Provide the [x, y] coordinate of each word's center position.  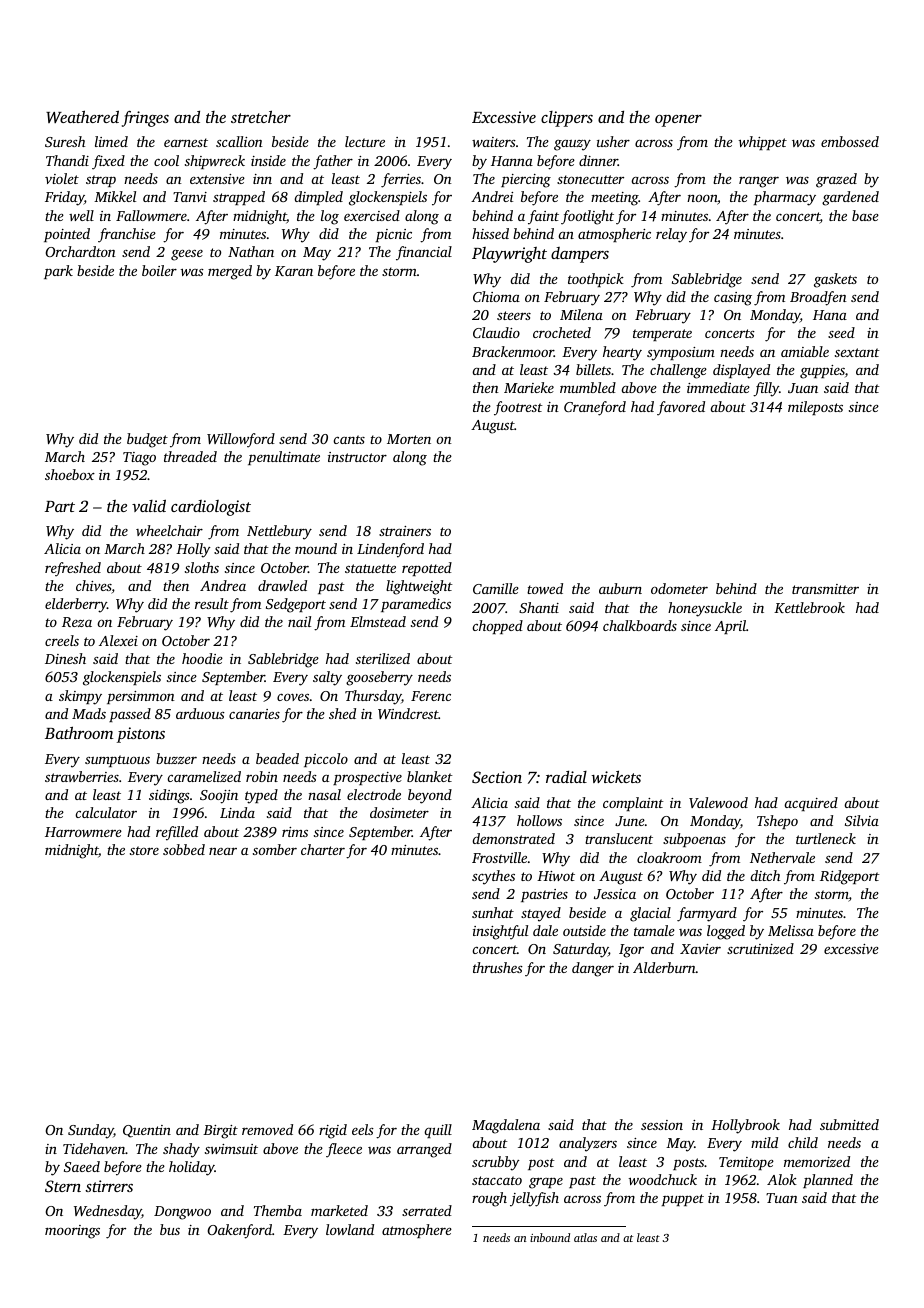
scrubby [496, 1163]
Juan [803, 388]
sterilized [383, 658]
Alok [782, 1179]
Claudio [496, 332]
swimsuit [231, 1149]
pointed [67, 235]
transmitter [825, 589]
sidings [169, 796]
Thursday [373, 697]
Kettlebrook [809, 607]
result [212, 603]
